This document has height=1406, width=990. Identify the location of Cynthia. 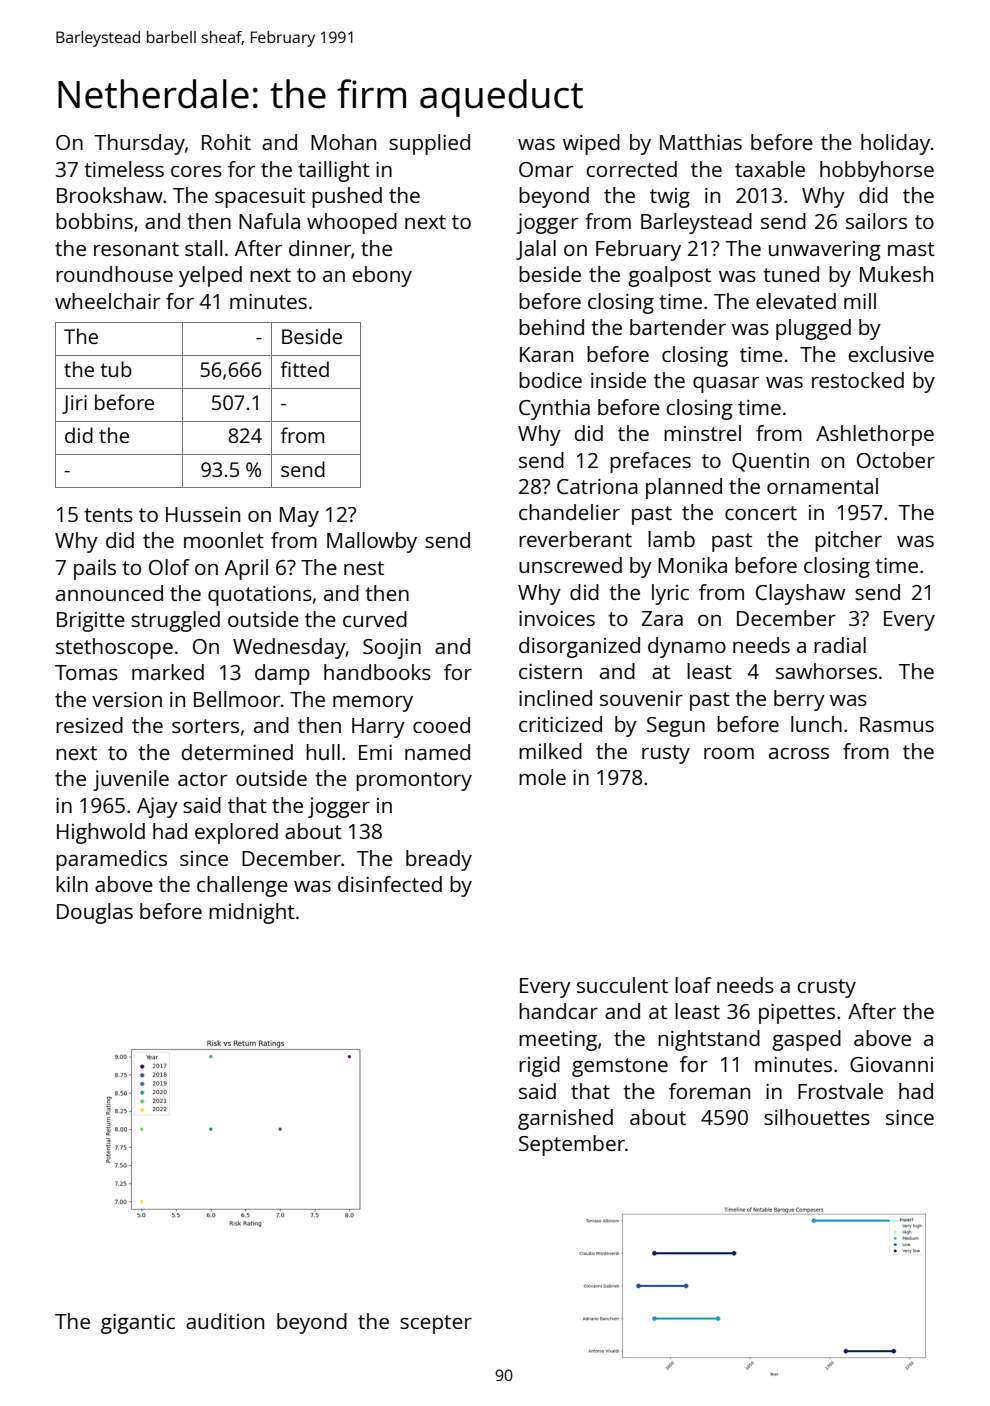
(554, 409).
